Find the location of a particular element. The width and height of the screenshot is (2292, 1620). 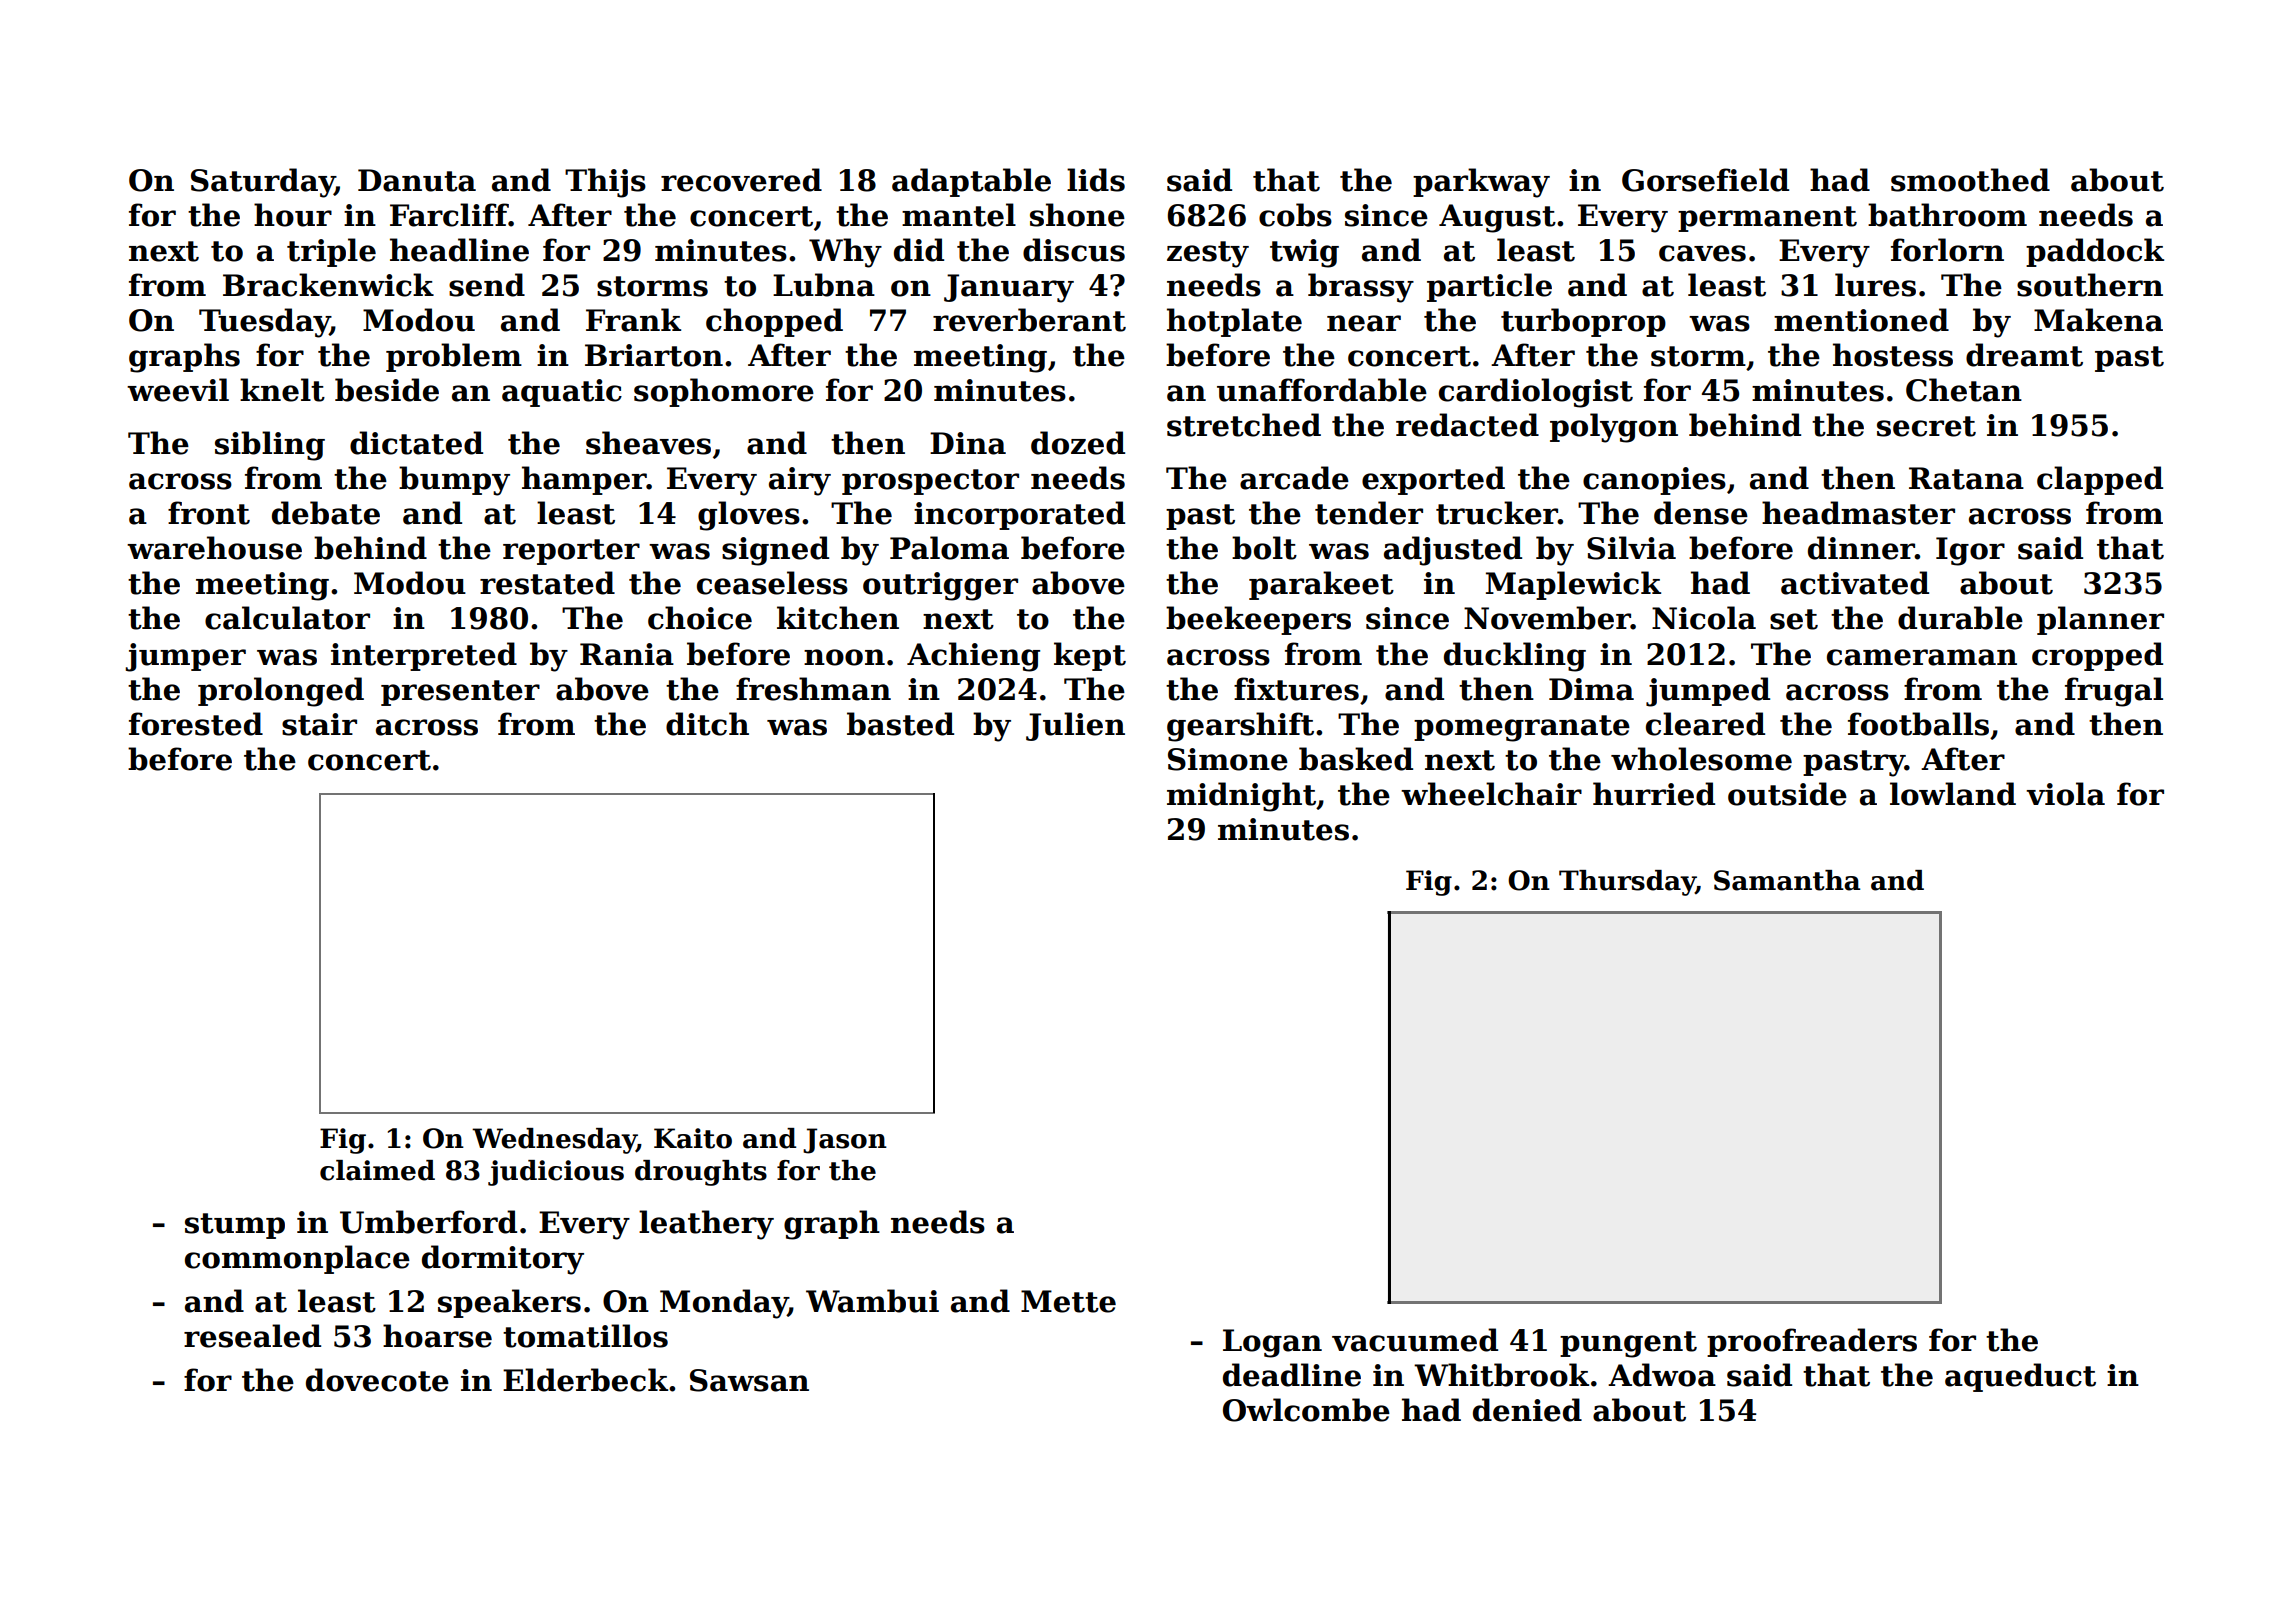

forested is located at coordinates (196, 724).
